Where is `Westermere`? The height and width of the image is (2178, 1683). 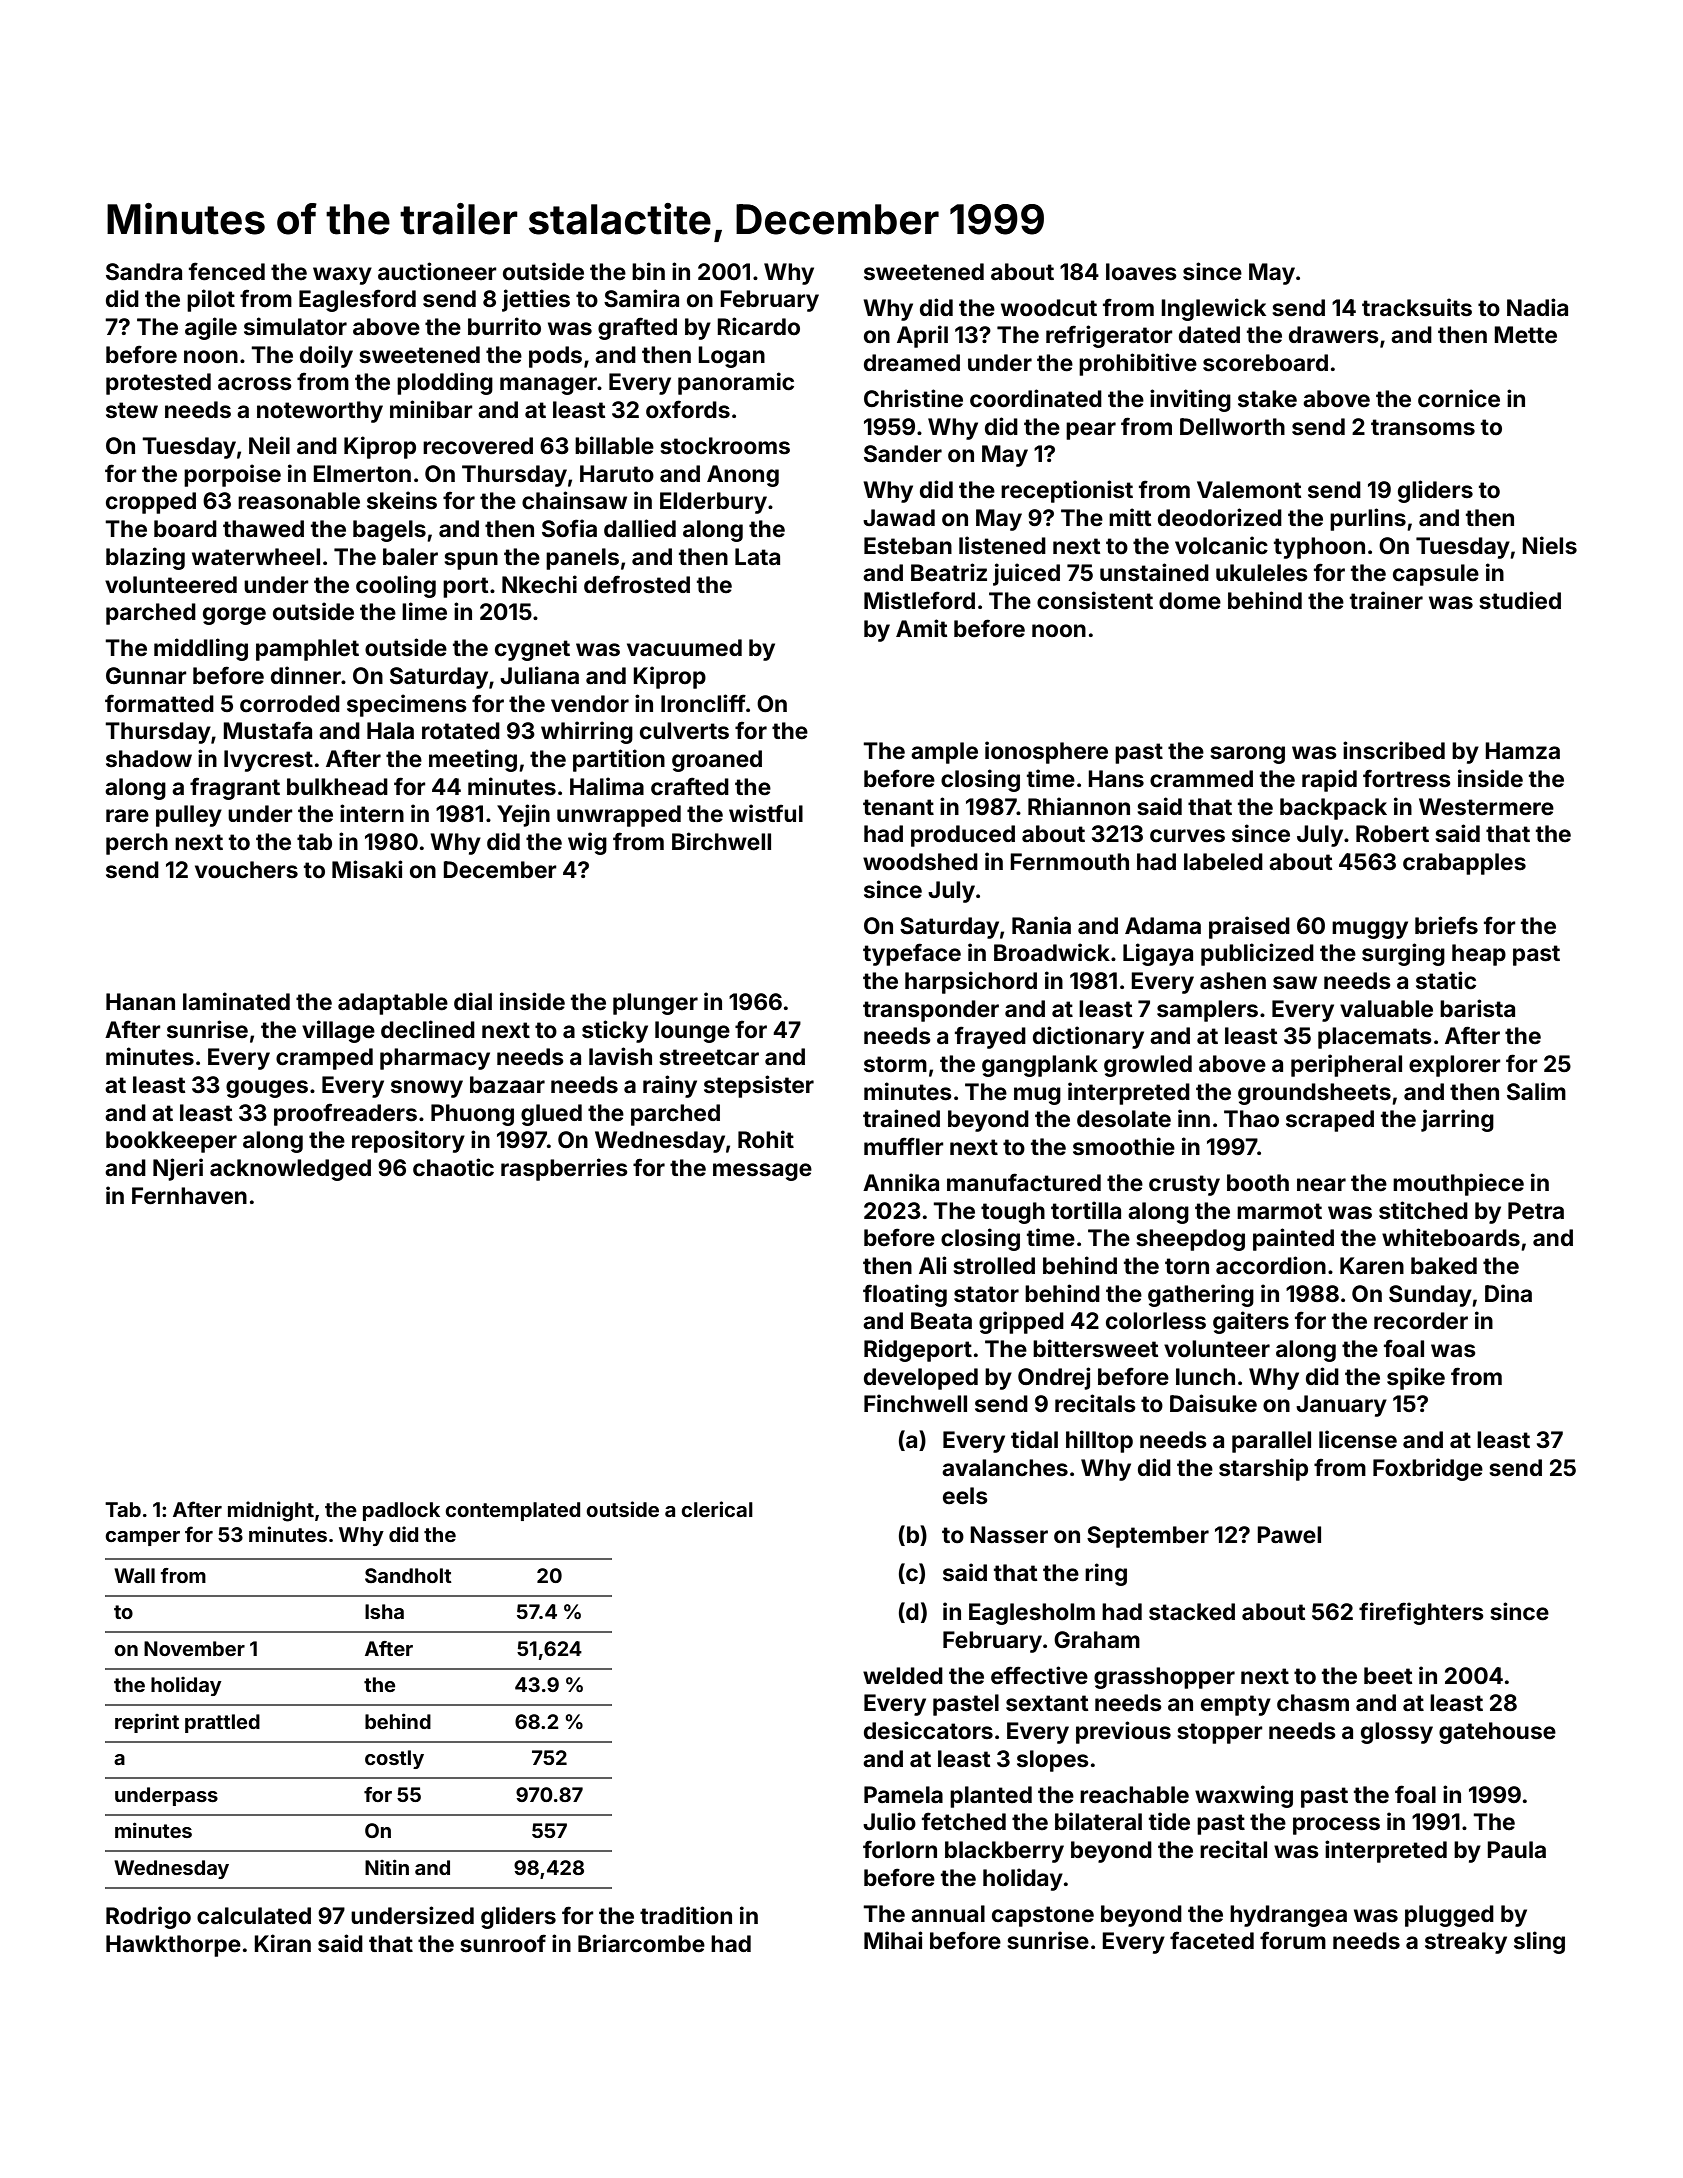 Westermere is located at coordinates (1486, 807).
